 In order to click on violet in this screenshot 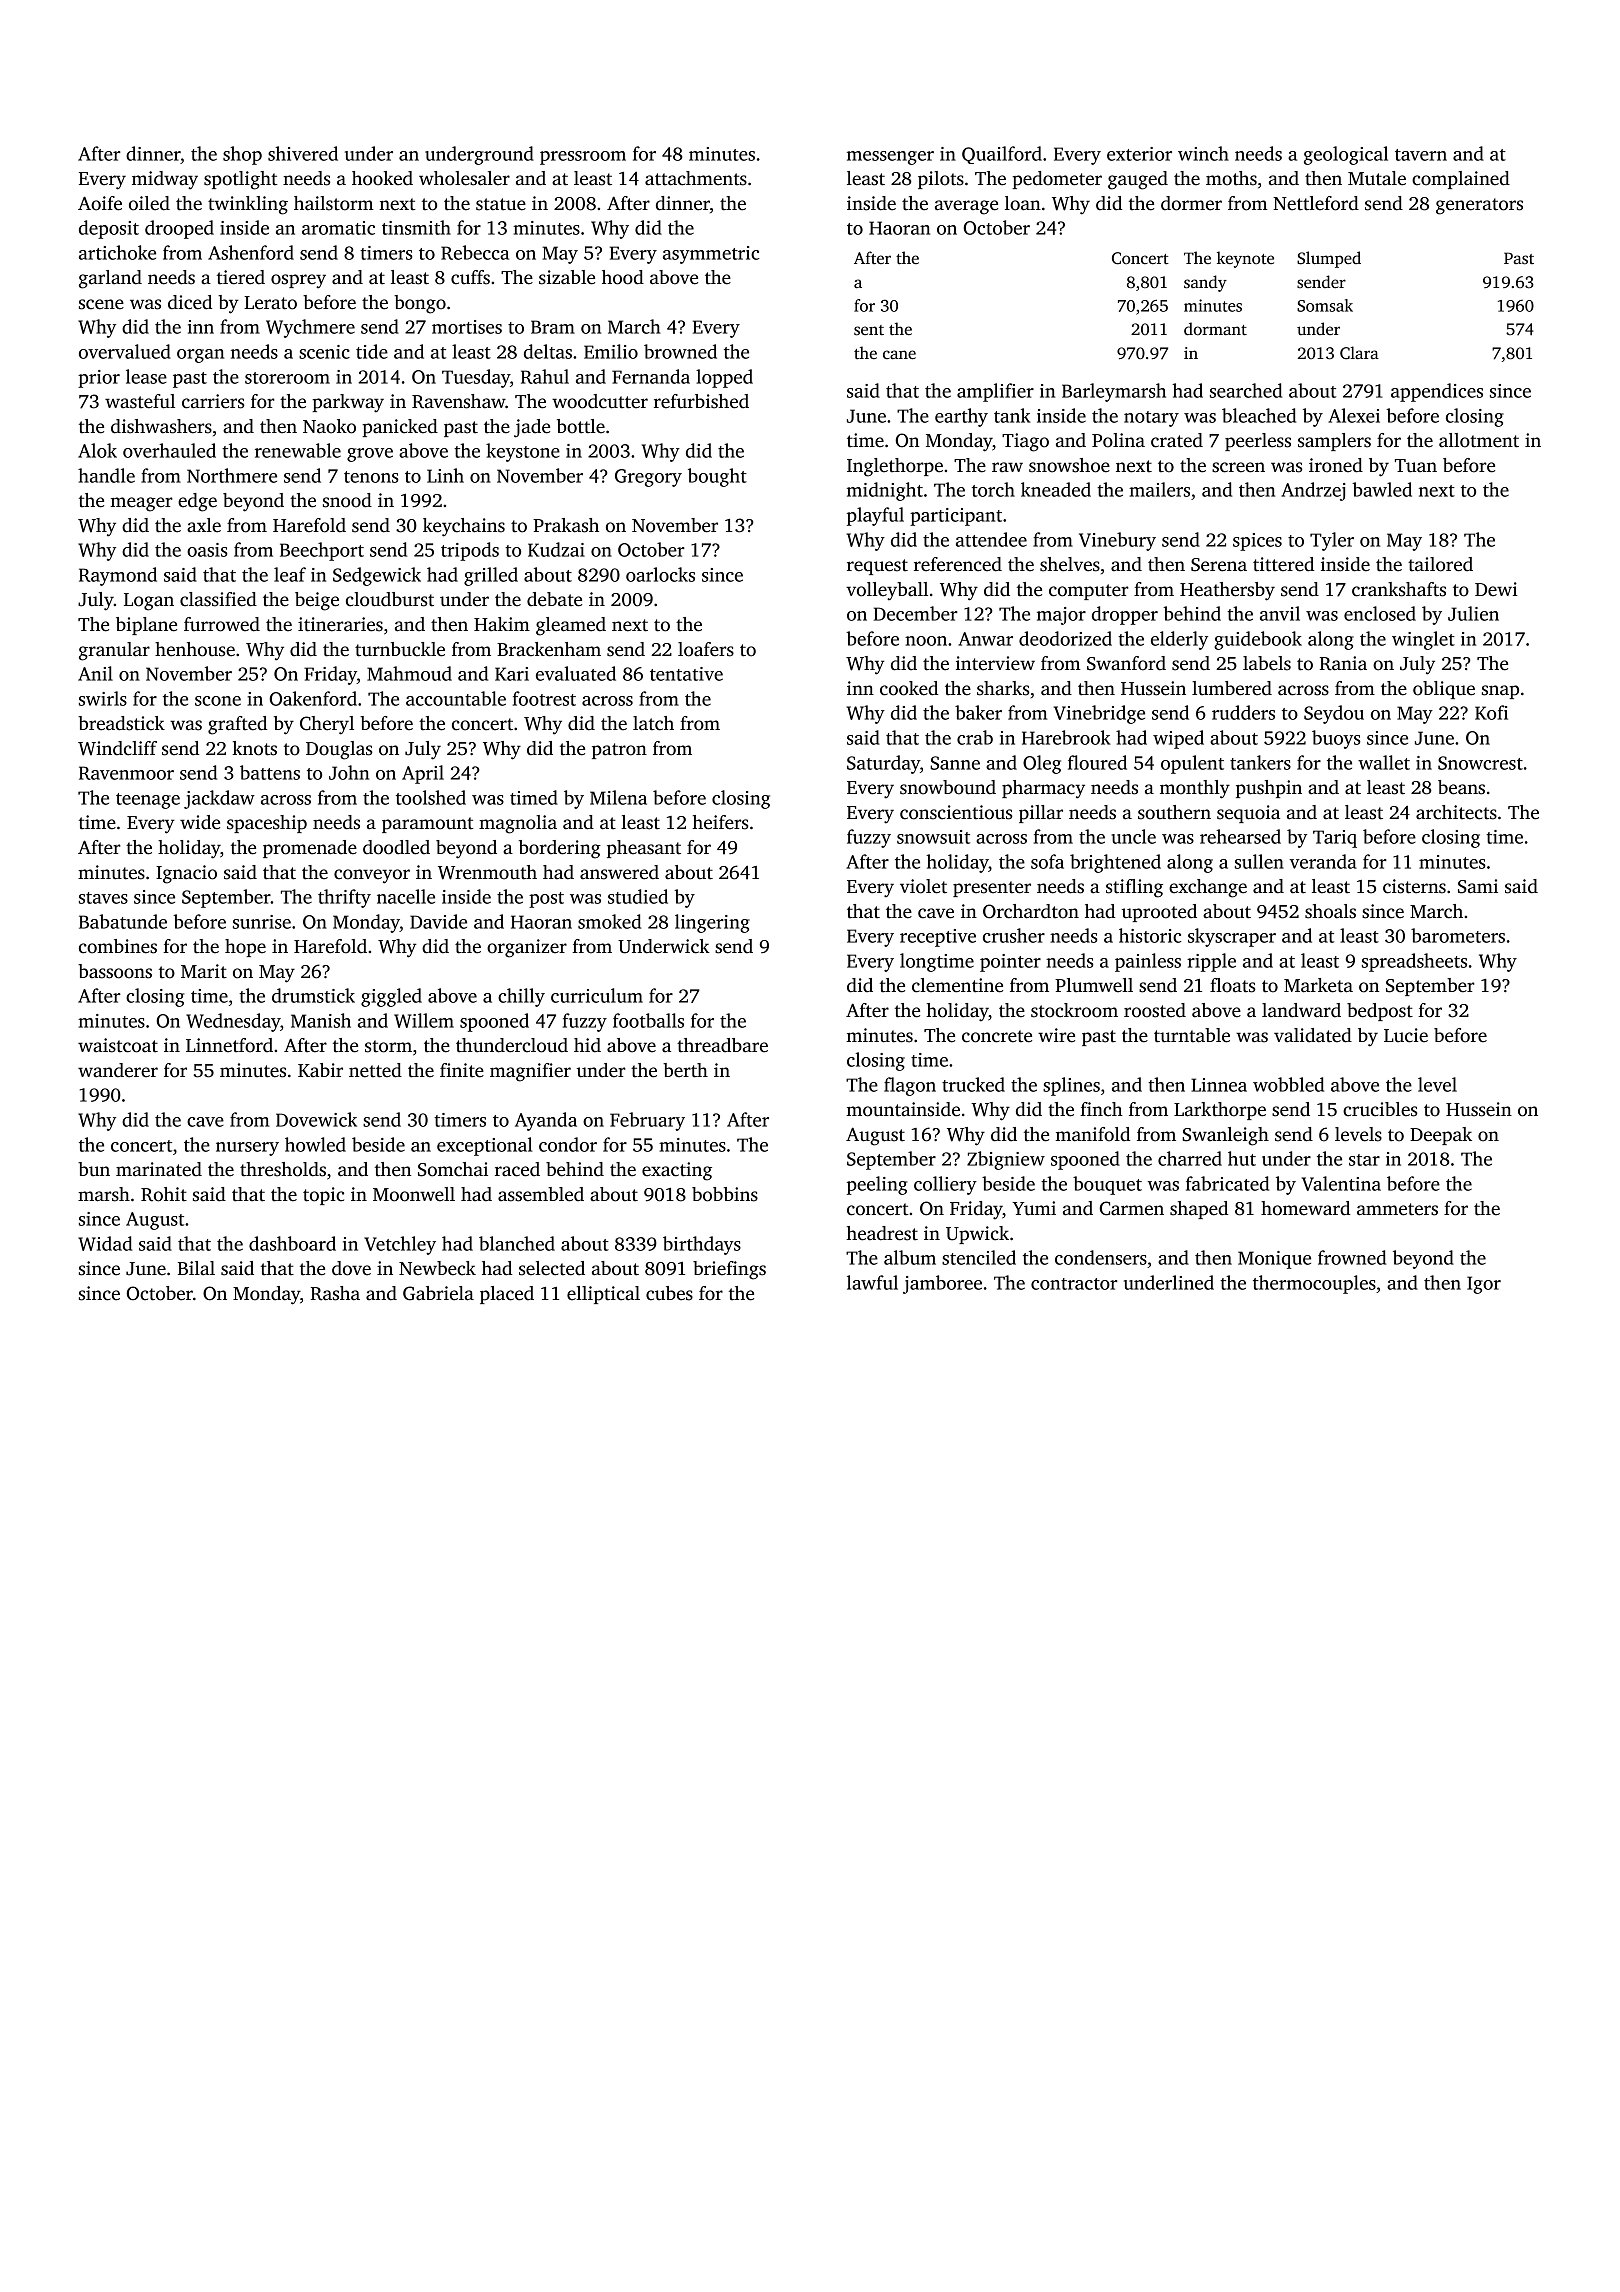, I will do `click(923, 886)`.
